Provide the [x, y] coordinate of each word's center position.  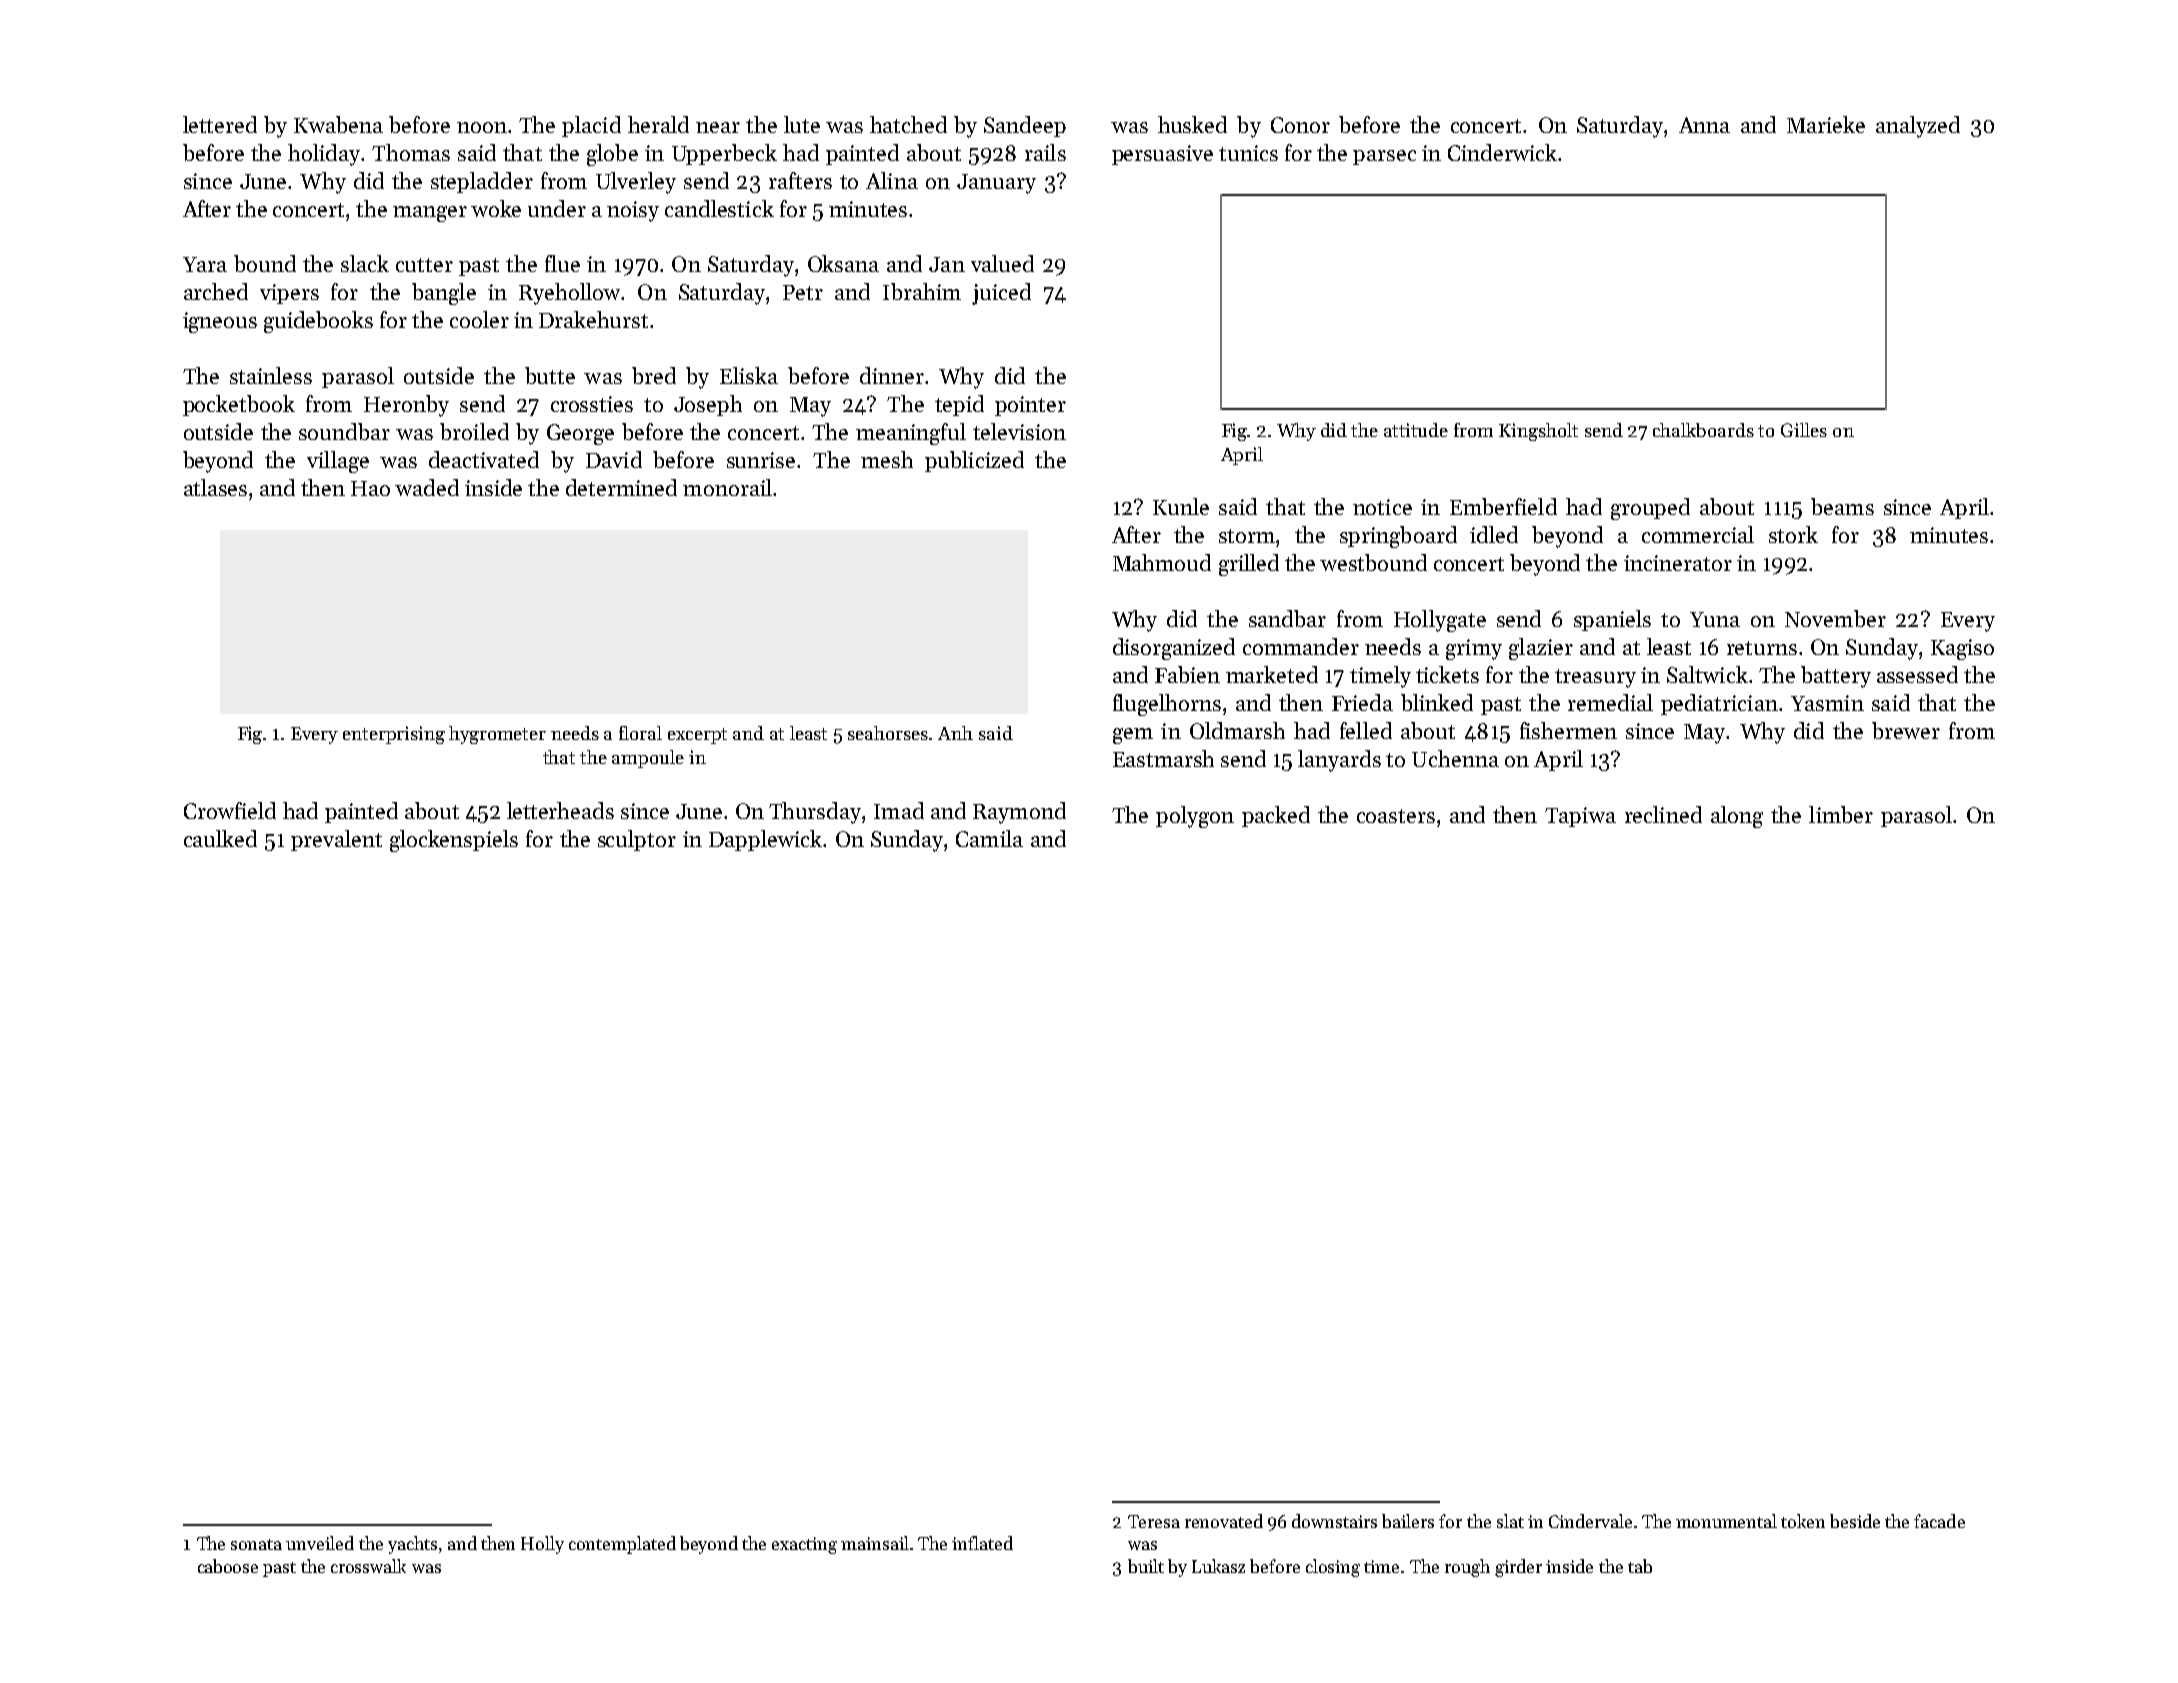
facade [1939, 1521]
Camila [989, 838]
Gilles [1804, 430]
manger [430, 214]
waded [427, 487]
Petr [803, 292]
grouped [1650, 509]
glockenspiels [454, 841]
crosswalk [368, 1566]
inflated [982, 1543]
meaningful [911, 434]
